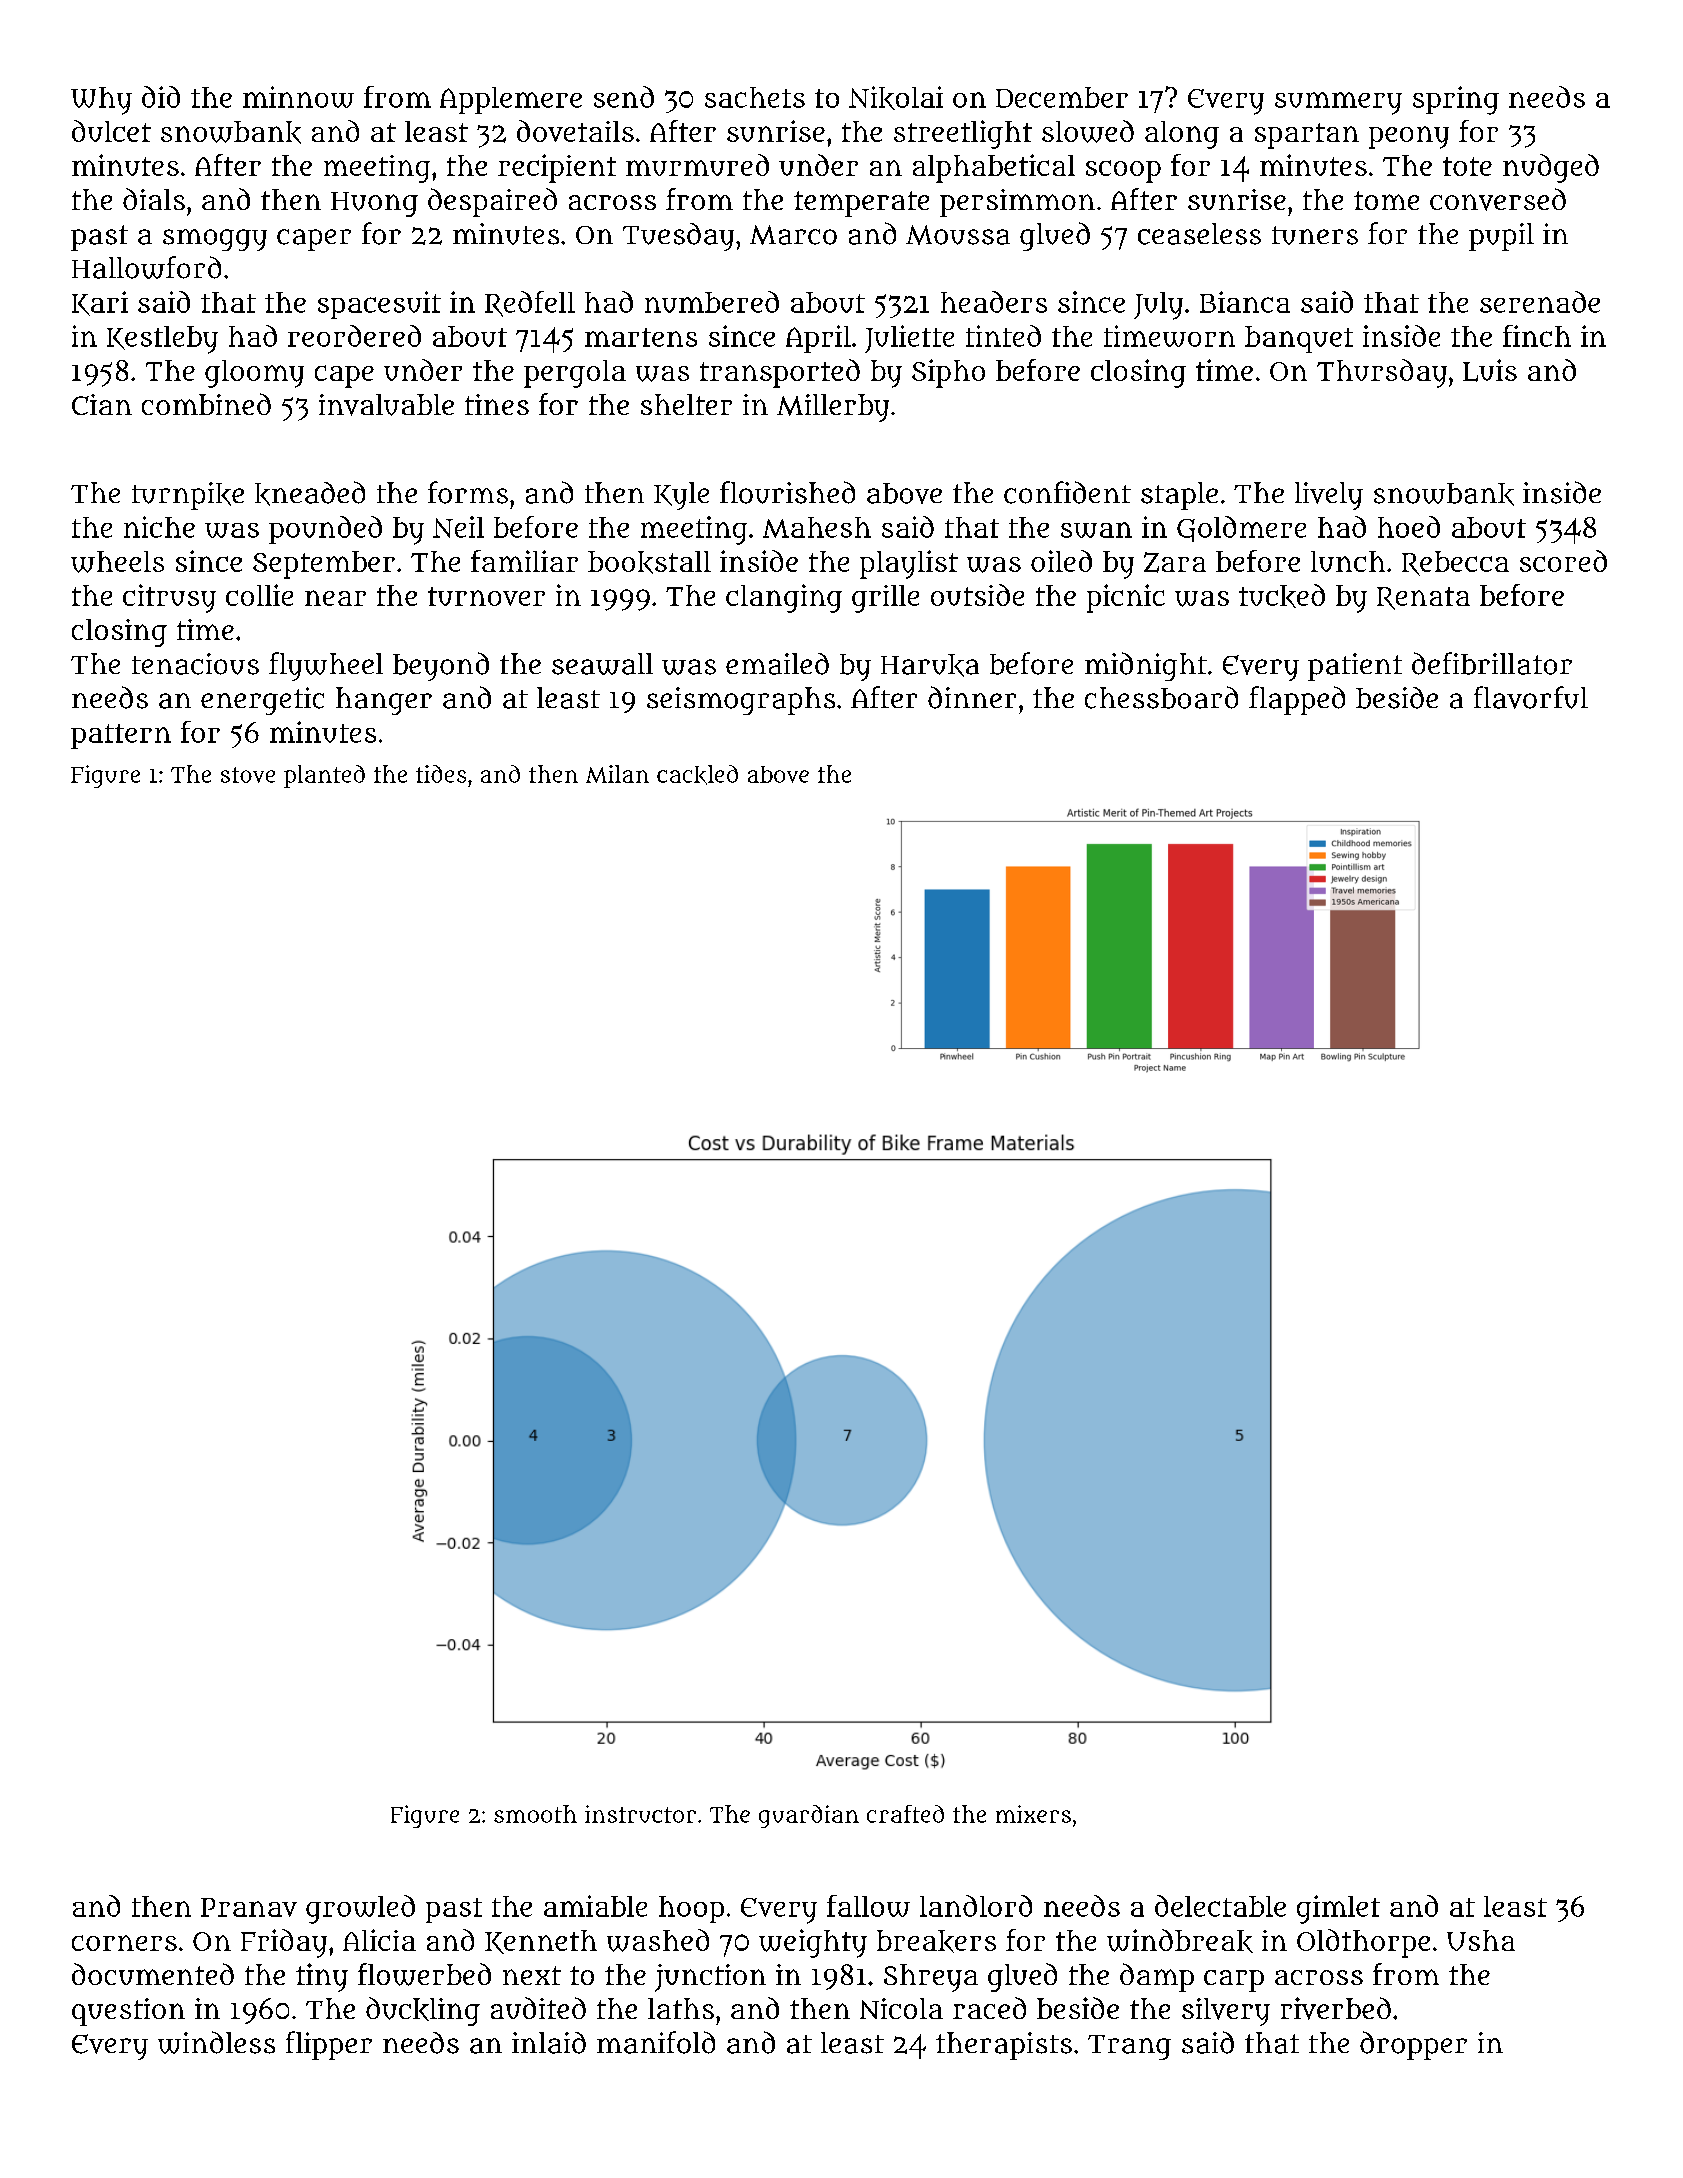  What do you see at coordinates (1297, 700) in the page?
I see `flapped` at bounding box center [1297, 700].
